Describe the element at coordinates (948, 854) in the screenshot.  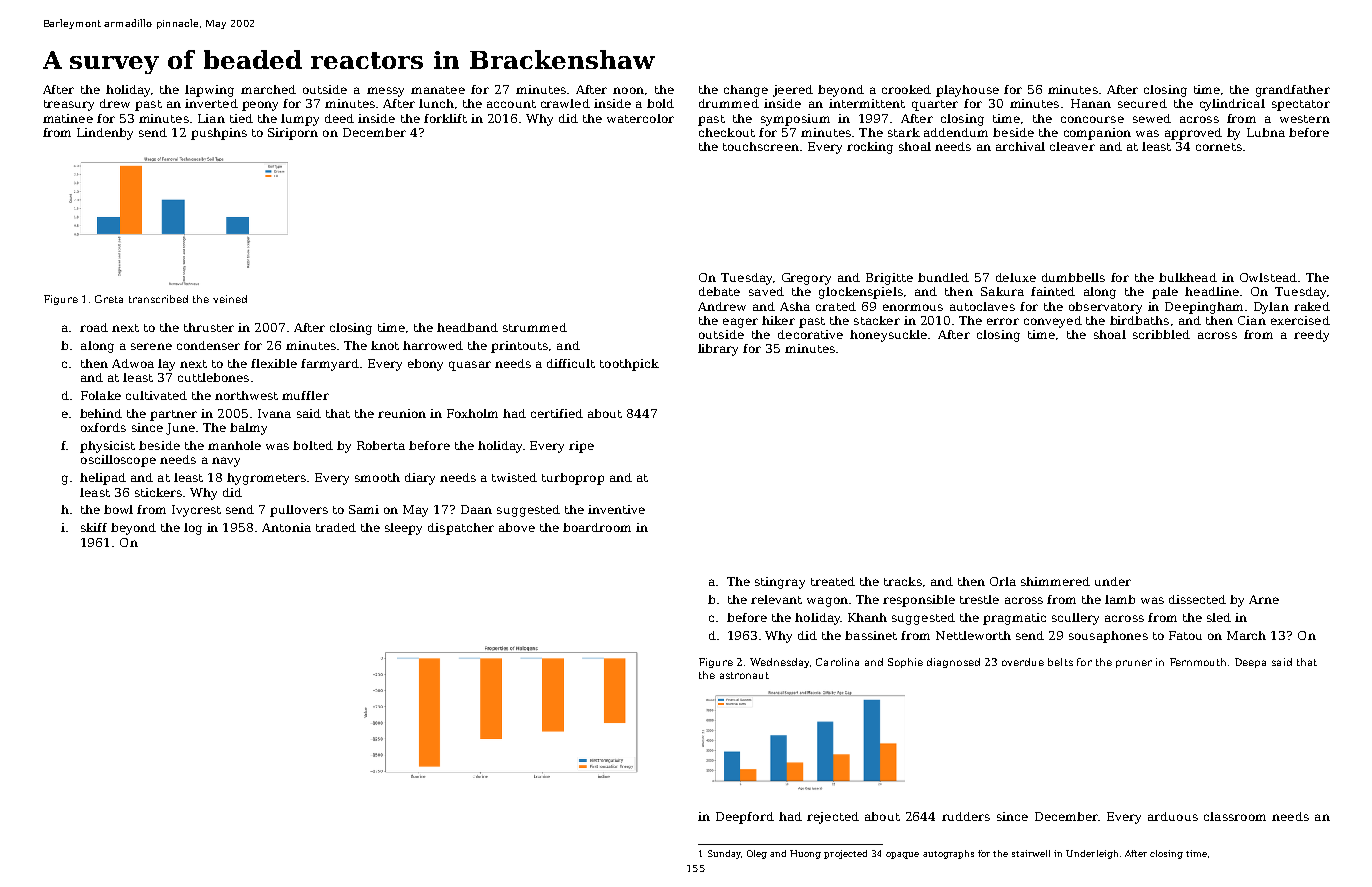
I see `autographs` at that location.
